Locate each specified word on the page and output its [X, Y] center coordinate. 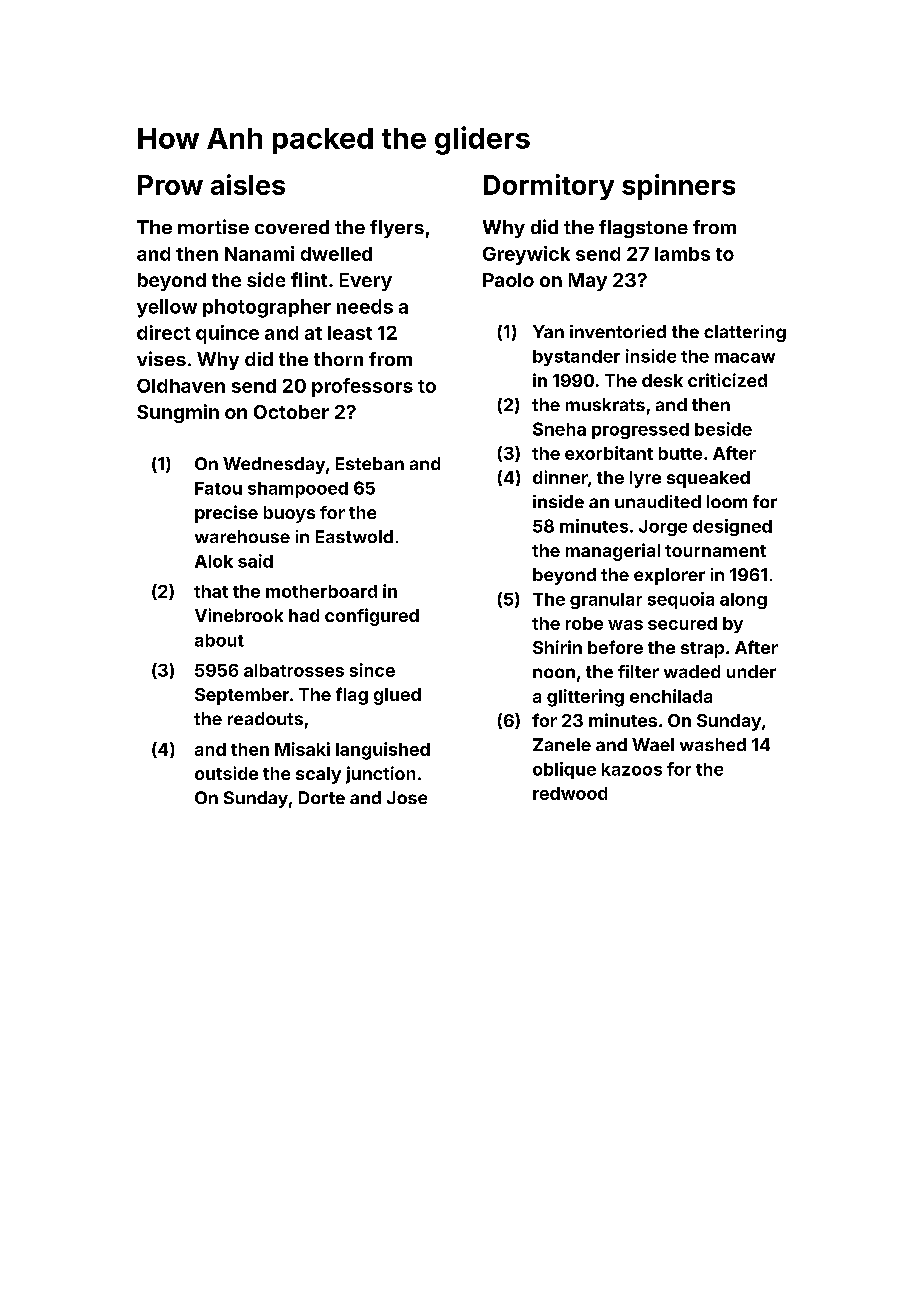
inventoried [618, 331]
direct [164, 332]
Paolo [508, 280]
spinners [678, 187]
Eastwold [354, 536]
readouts [265, 718]
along [743, 601]
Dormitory [549, 187]
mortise [213, 226]
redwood [570, 793]
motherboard [321, 591]
